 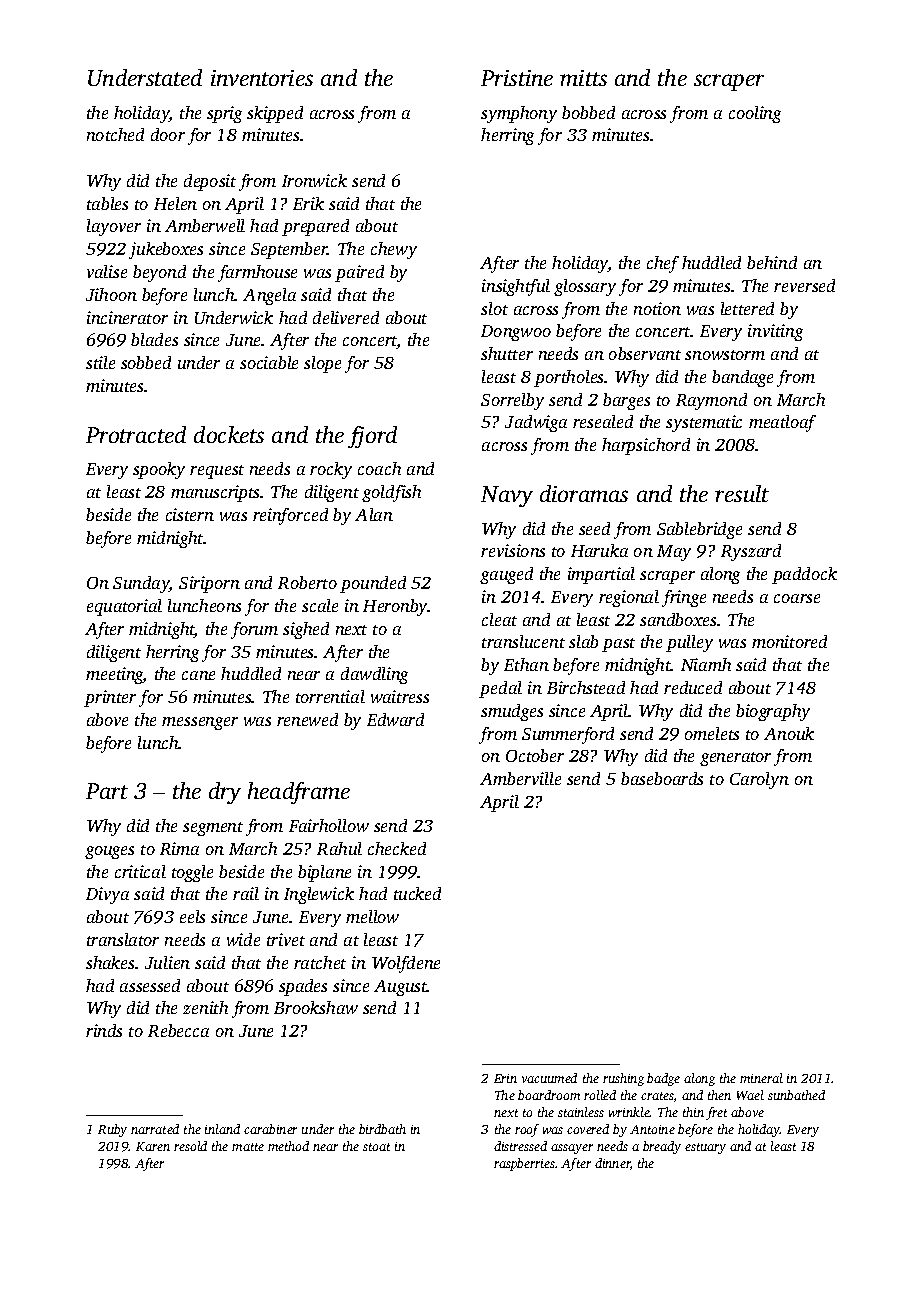 What do you see at coordinates (153, 1146) in the page?
I see `Karen` at bounding box center [153, 1146].
